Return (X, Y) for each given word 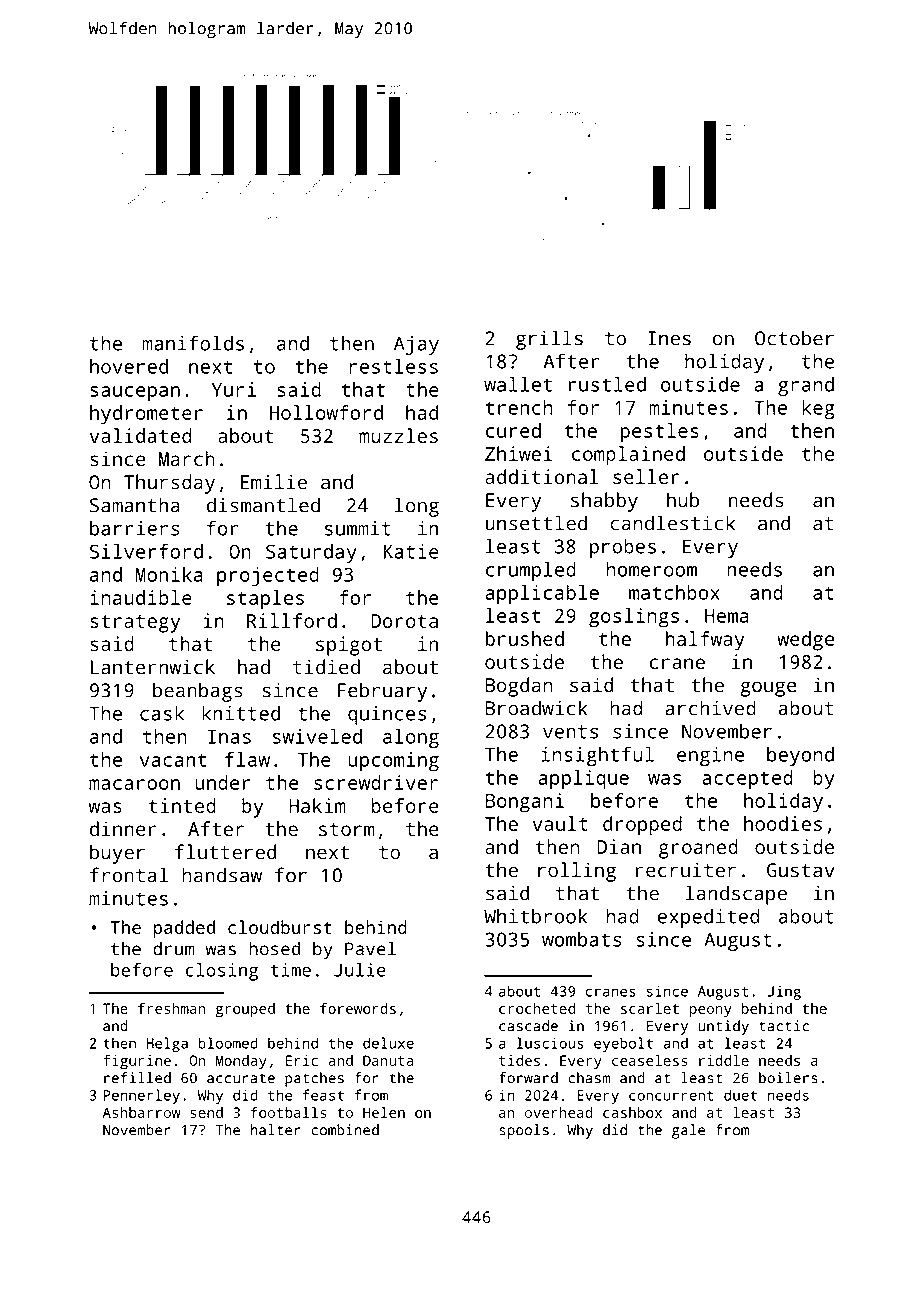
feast (323, 1095)
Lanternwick (153, 667)
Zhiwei (519, 453)
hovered (129, 366)
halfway (705, 641)
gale (688, 1131)
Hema (727, 616)
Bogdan (518, 687)
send (206, 1112)
